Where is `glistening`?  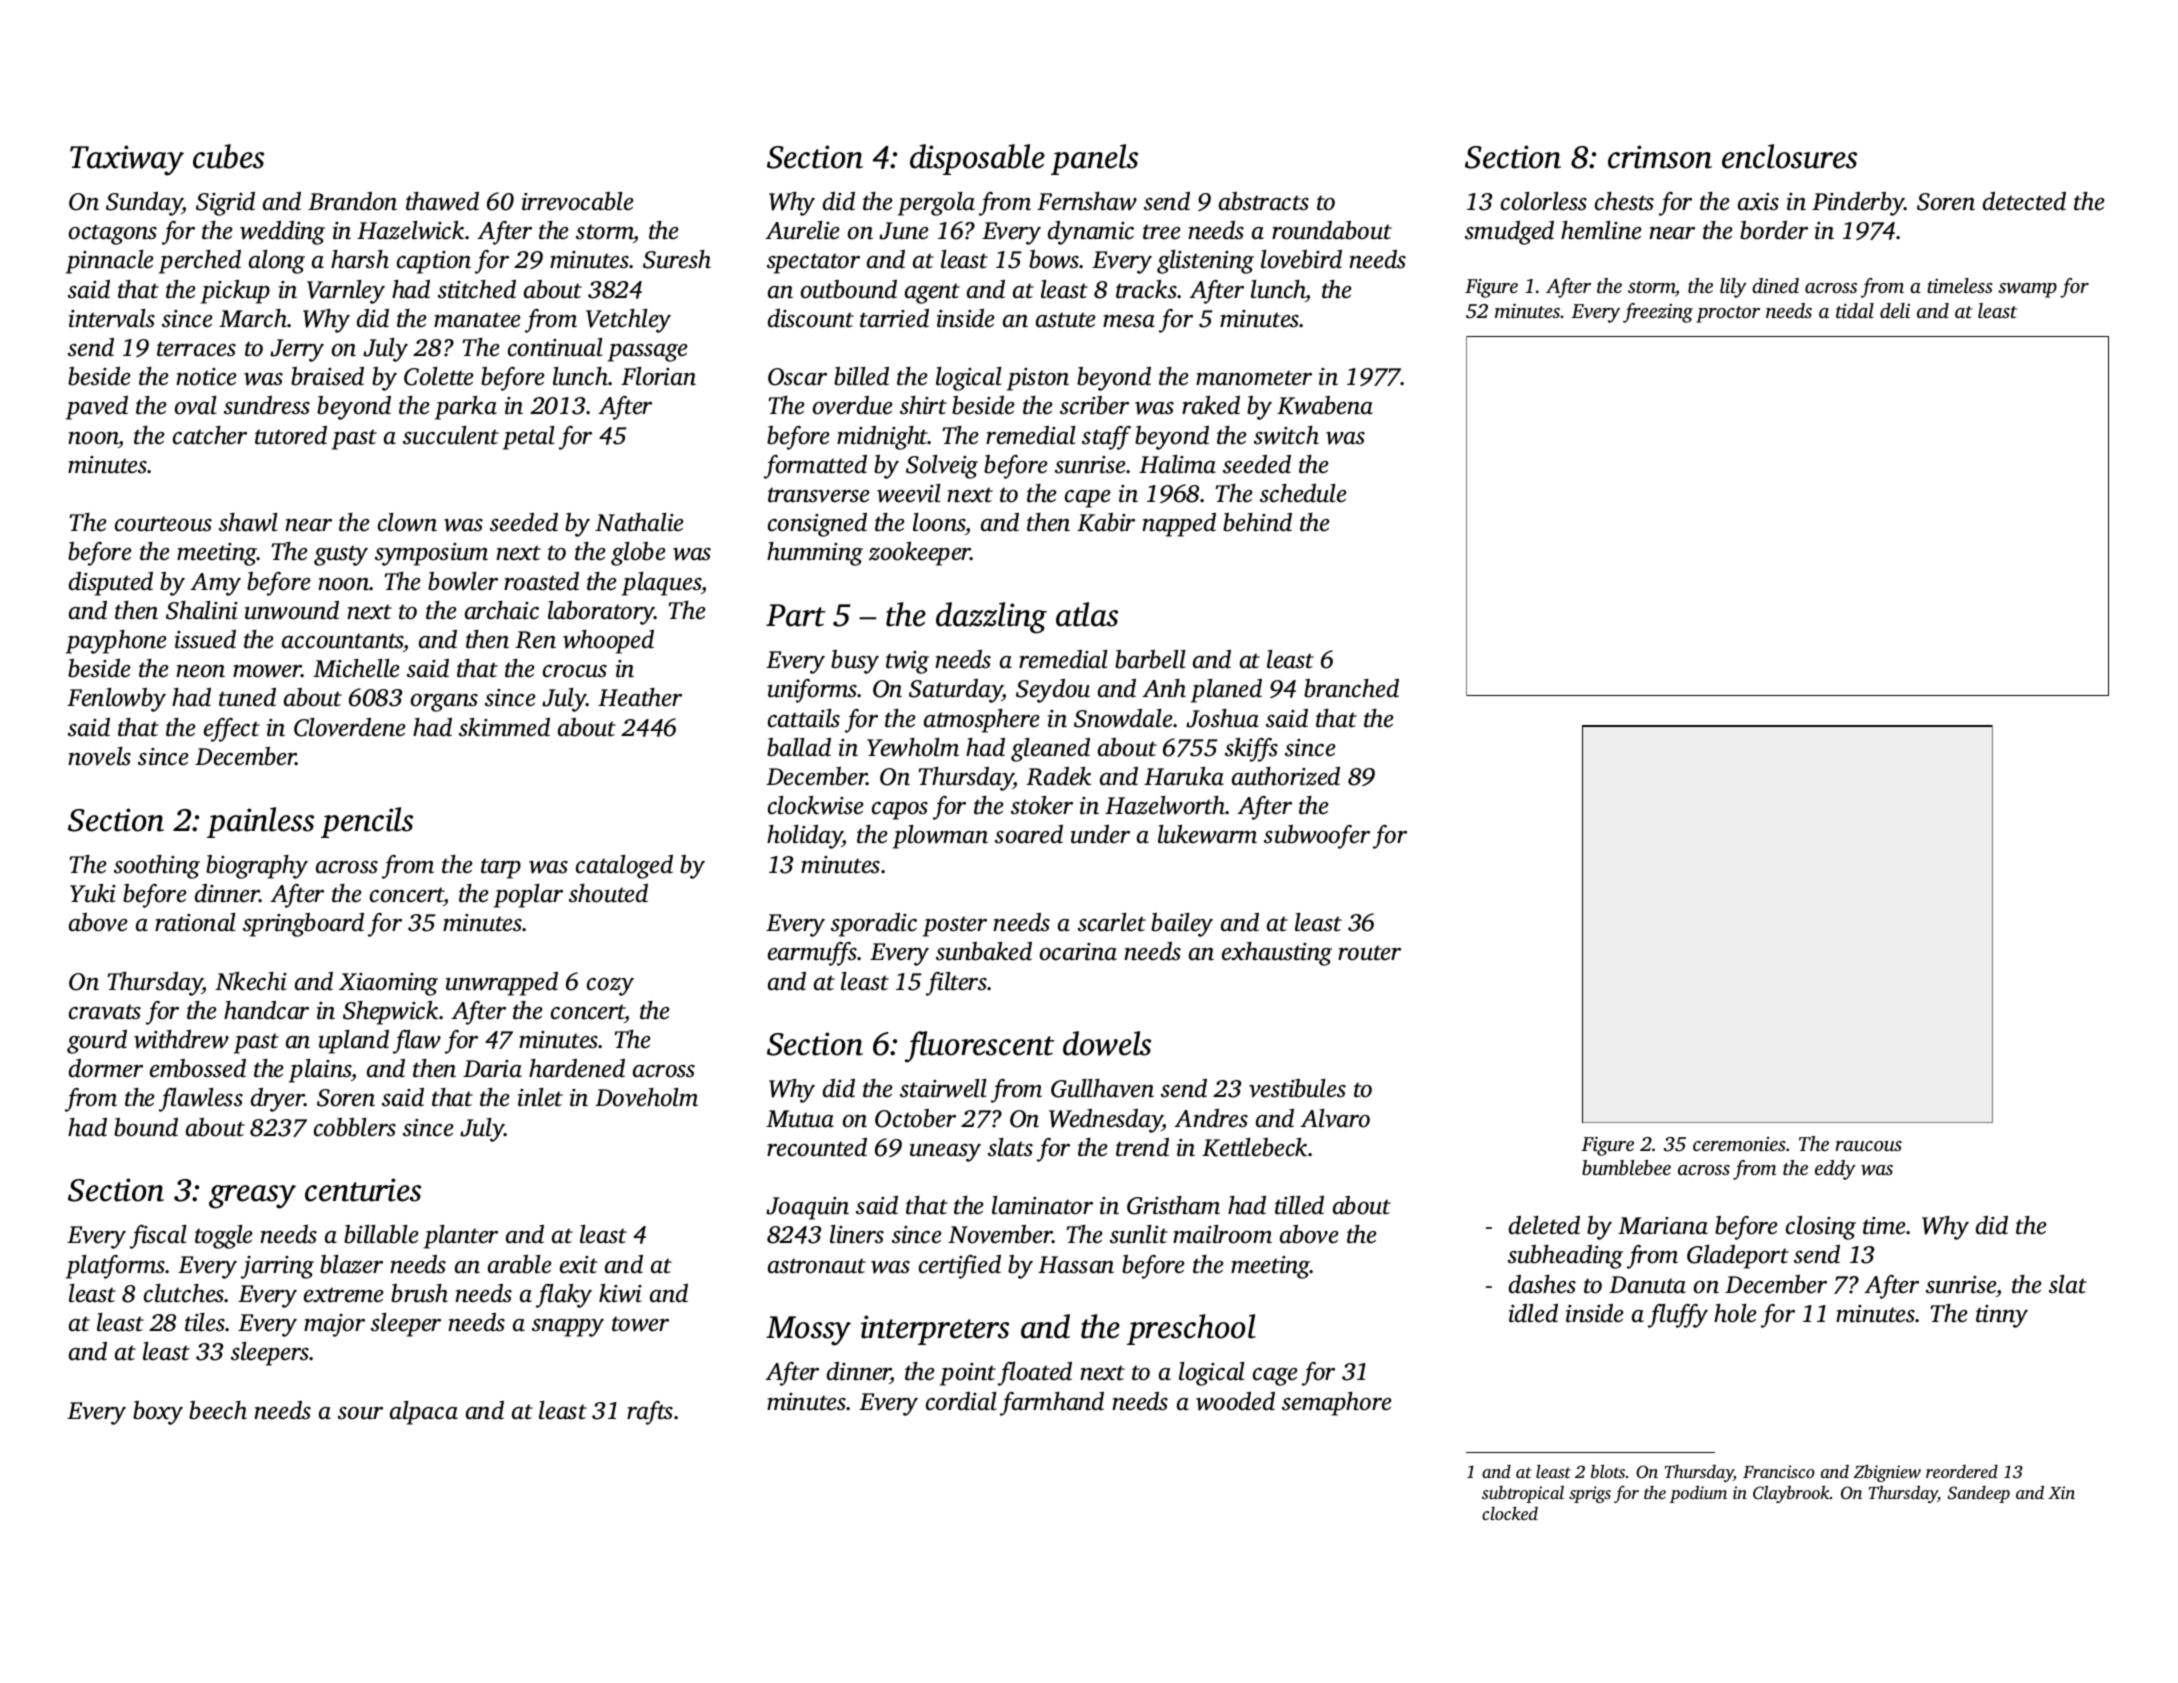
glistening is located at coordinates (1205, 262).
